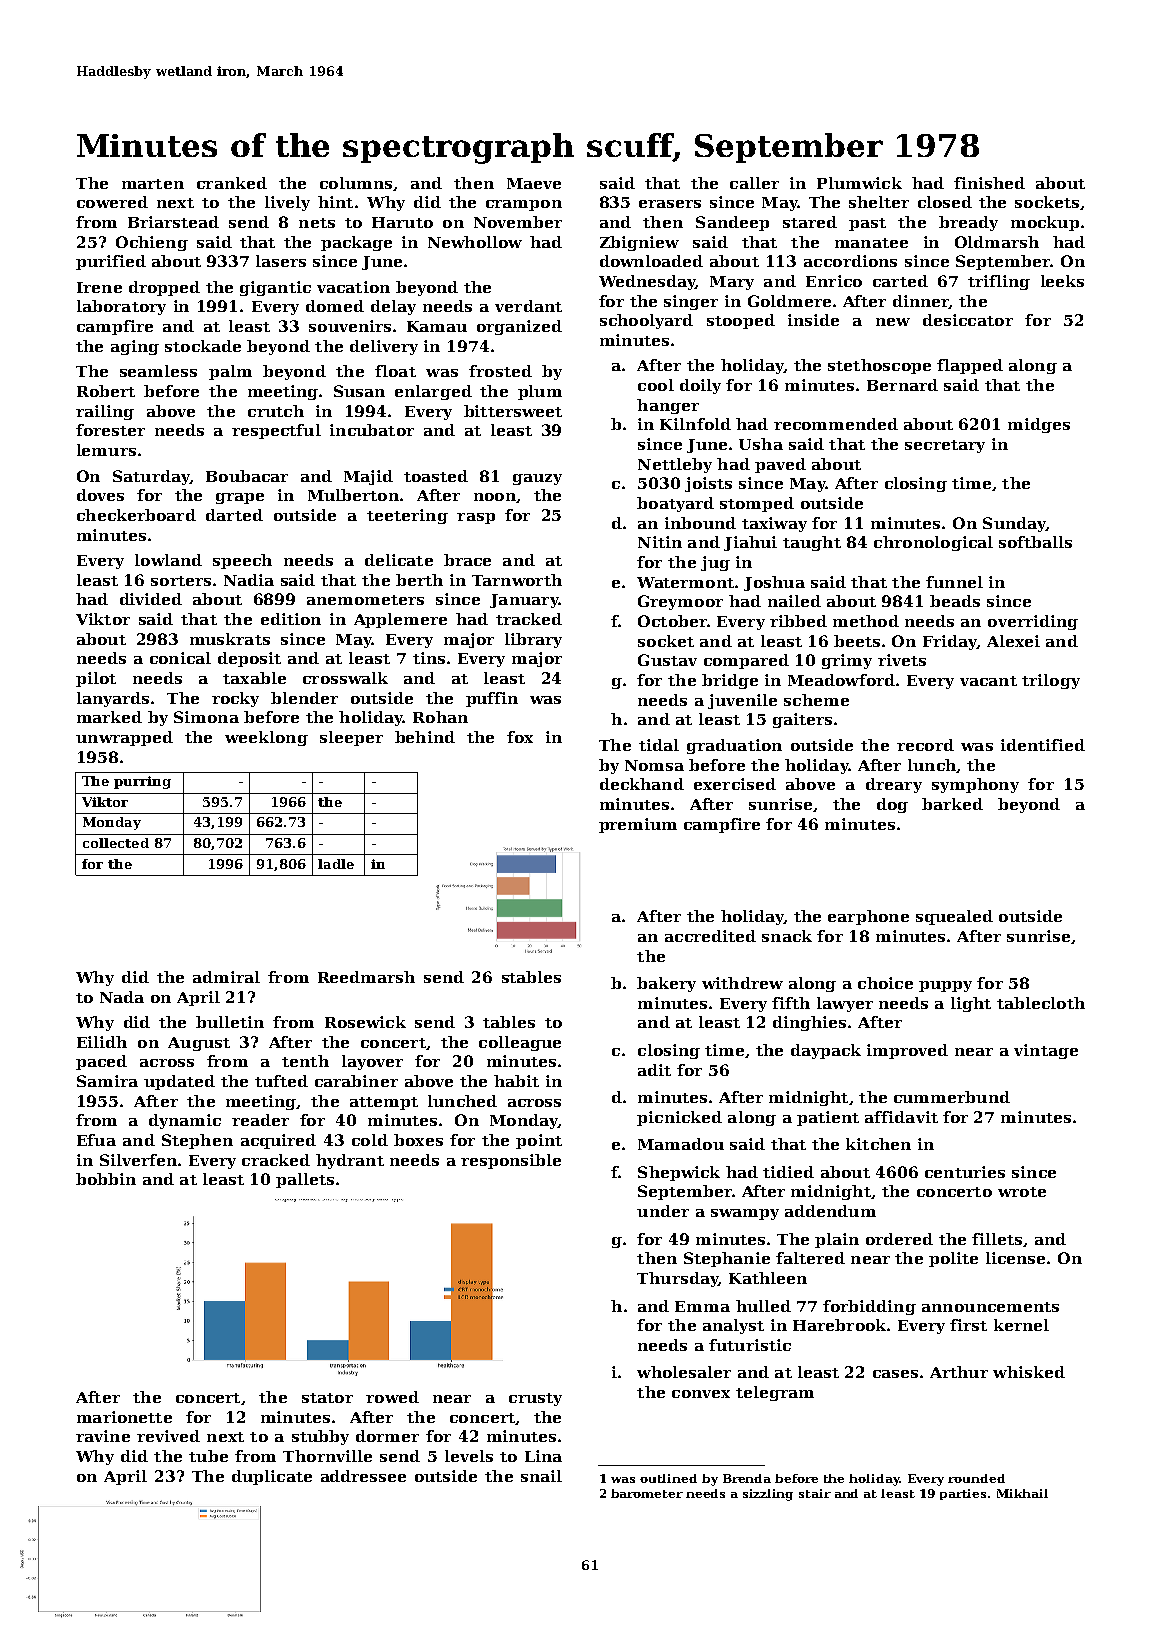  Describe the element at coordinates (153, 184) in the document. I see `marten` at that location.
